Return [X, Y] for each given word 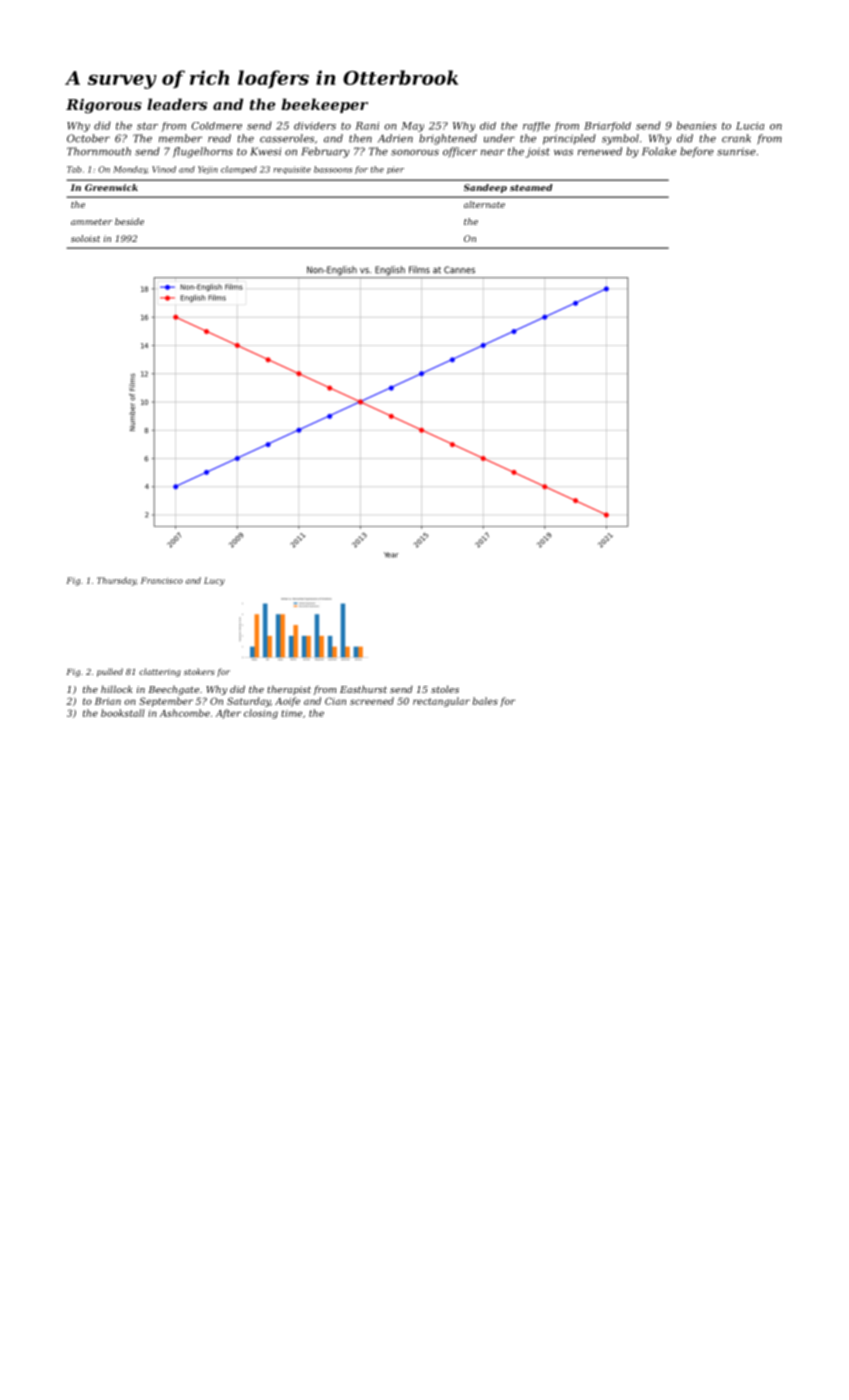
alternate [484, 204]
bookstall [122, 713]
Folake [659, 151]
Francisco [162, 580]
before [697, 152]
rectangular [441, 702]
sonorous [415, 152]
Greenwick [111, 187]
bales [485, 701]
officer [460, 152]
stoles [445, 689]
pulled [110, 672]
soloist [85, 238]
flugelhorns [203, 152]
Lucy [214, 581]
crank [736, 138]
